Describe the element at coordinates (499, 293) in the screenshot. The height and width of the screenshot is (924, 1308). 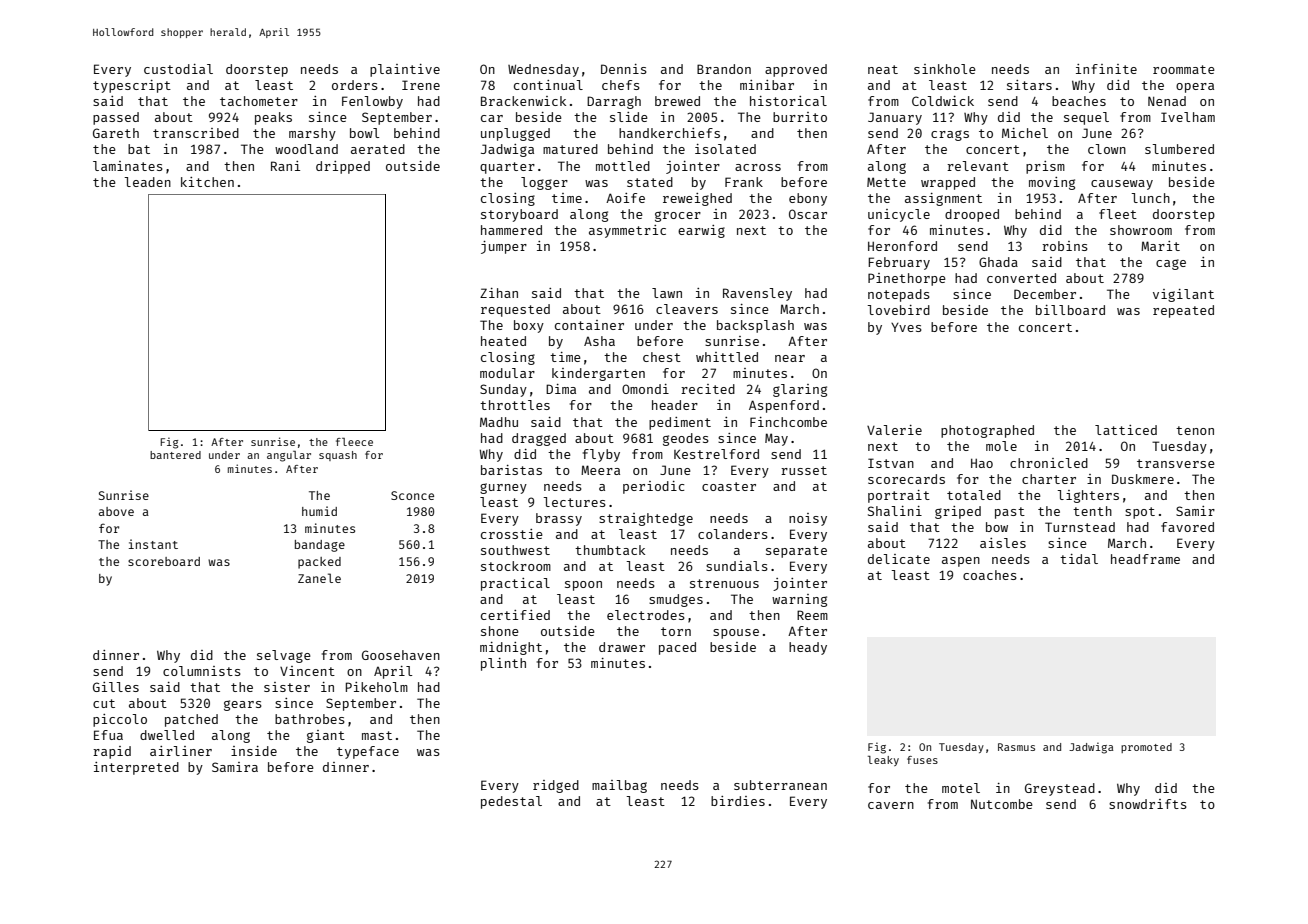
I see `Zihan` at that location.
